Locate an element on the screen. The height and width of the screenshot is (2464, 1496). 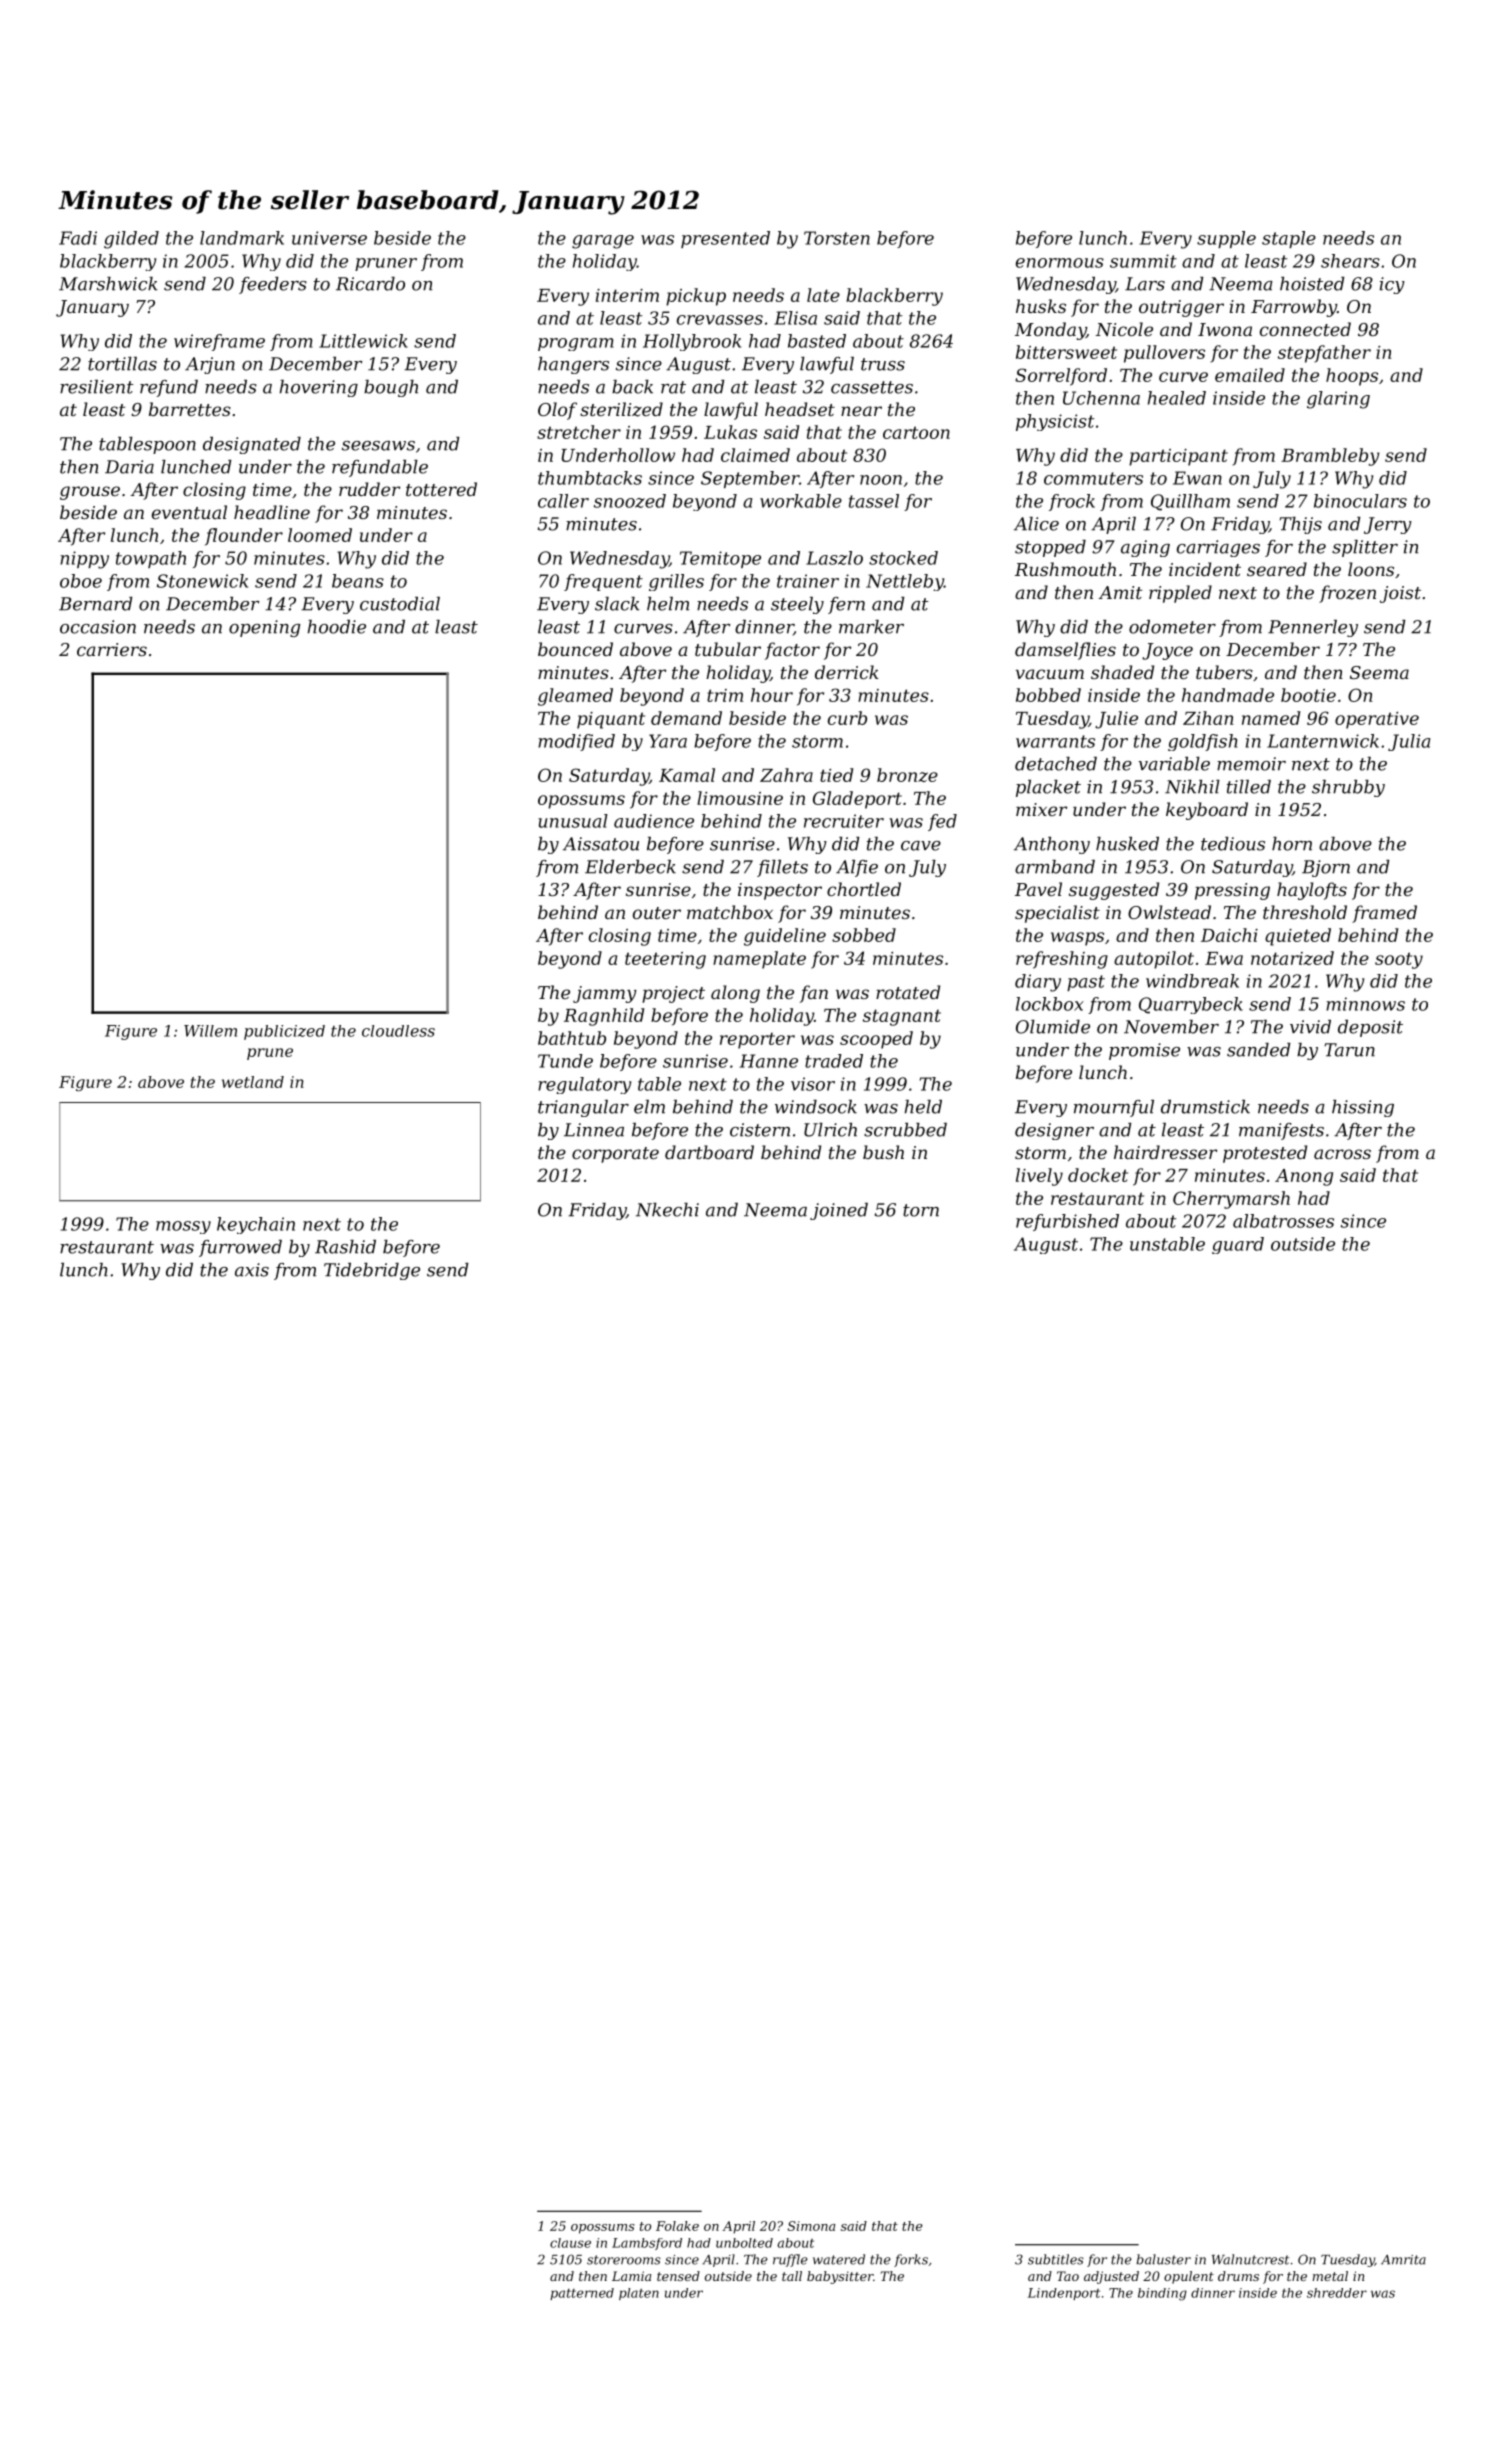
Fadi is located at coordinates (78, 238).
